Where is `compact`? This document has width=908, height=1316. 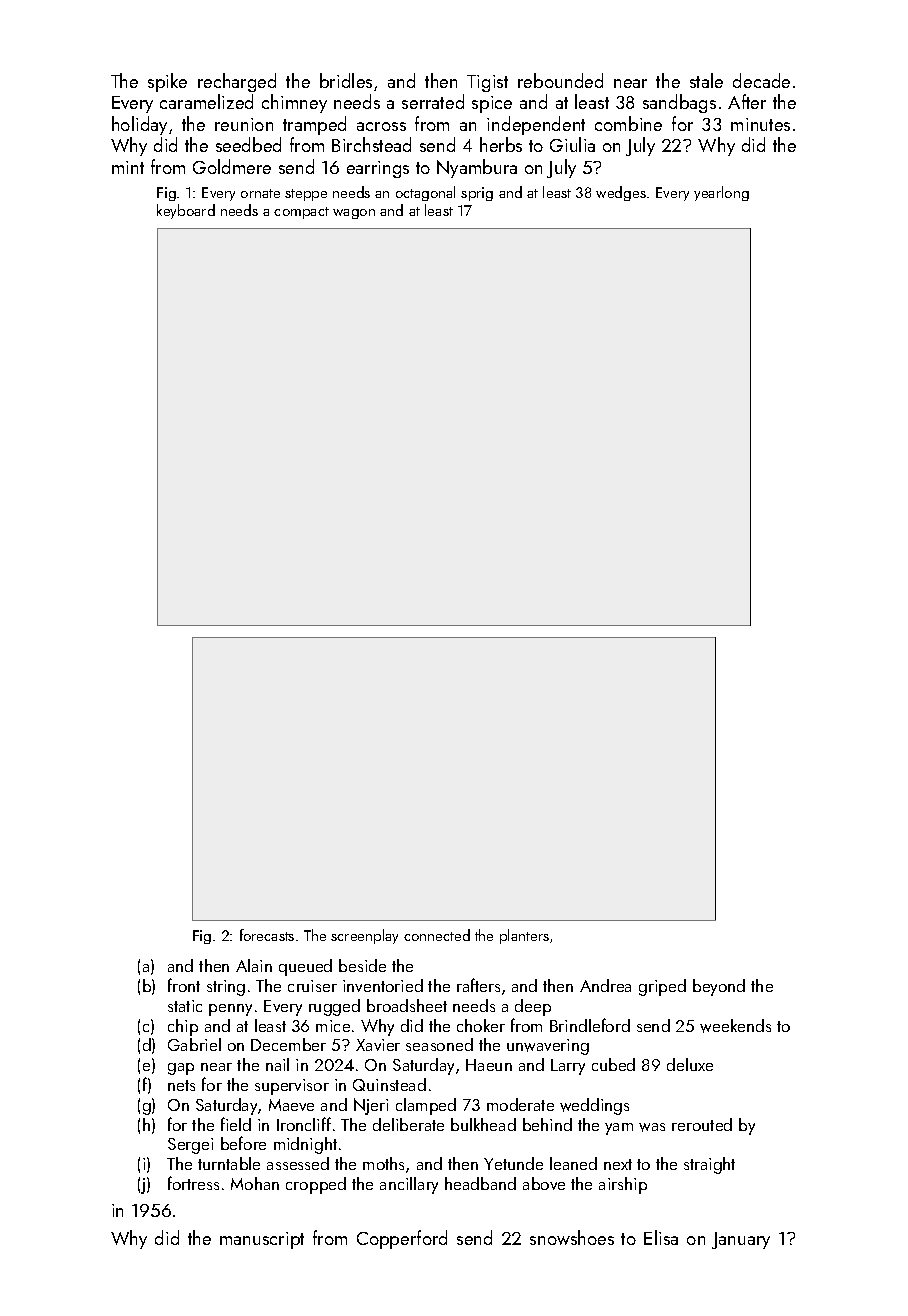
compact is located at coordinates (301, 213).
